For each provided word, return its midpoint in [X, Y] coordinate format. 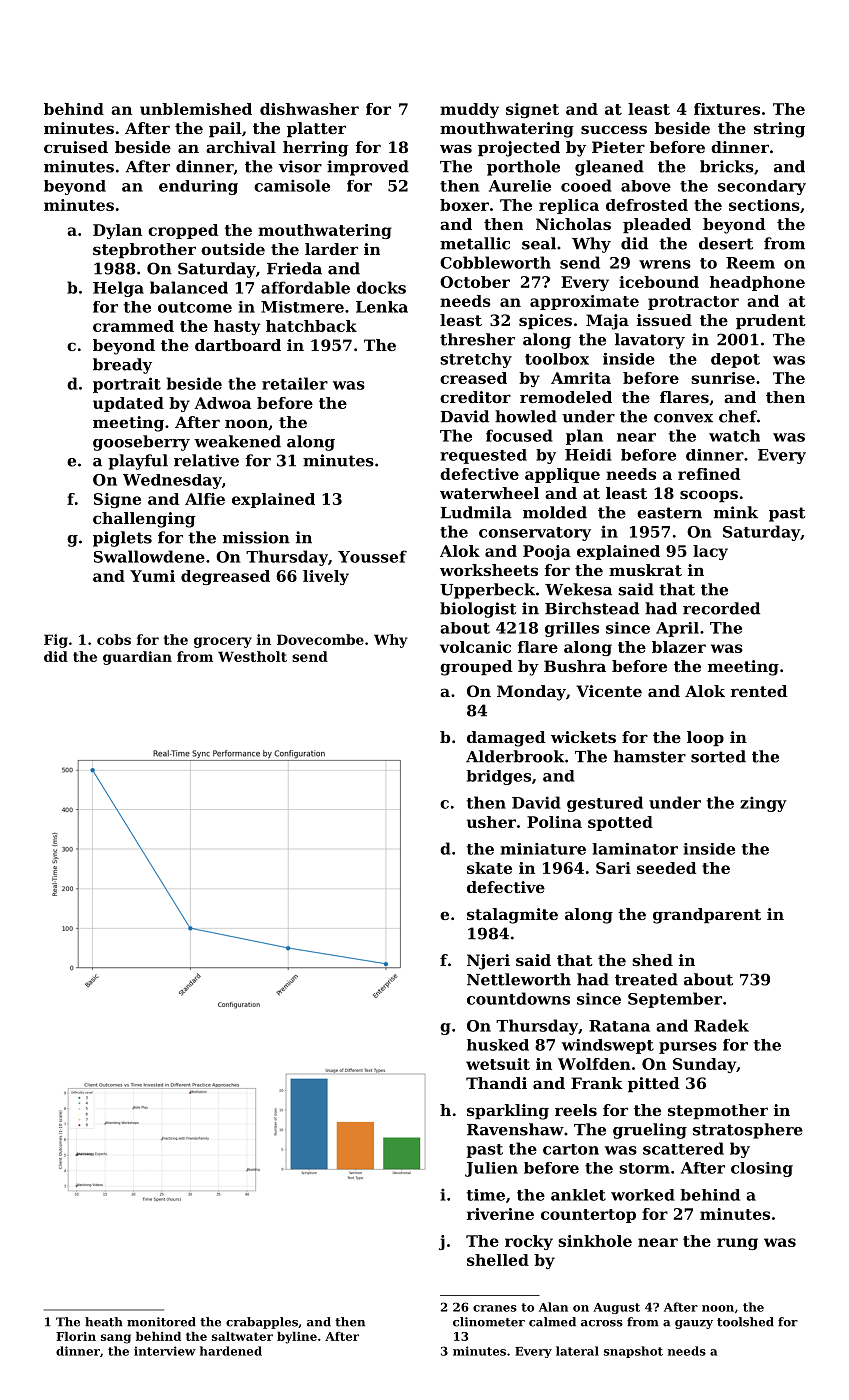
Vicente [609, 691]
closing [762, 1169]
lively [326, 577]
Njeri [488, 962]
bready [122, 366]
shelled [498, 1260]
